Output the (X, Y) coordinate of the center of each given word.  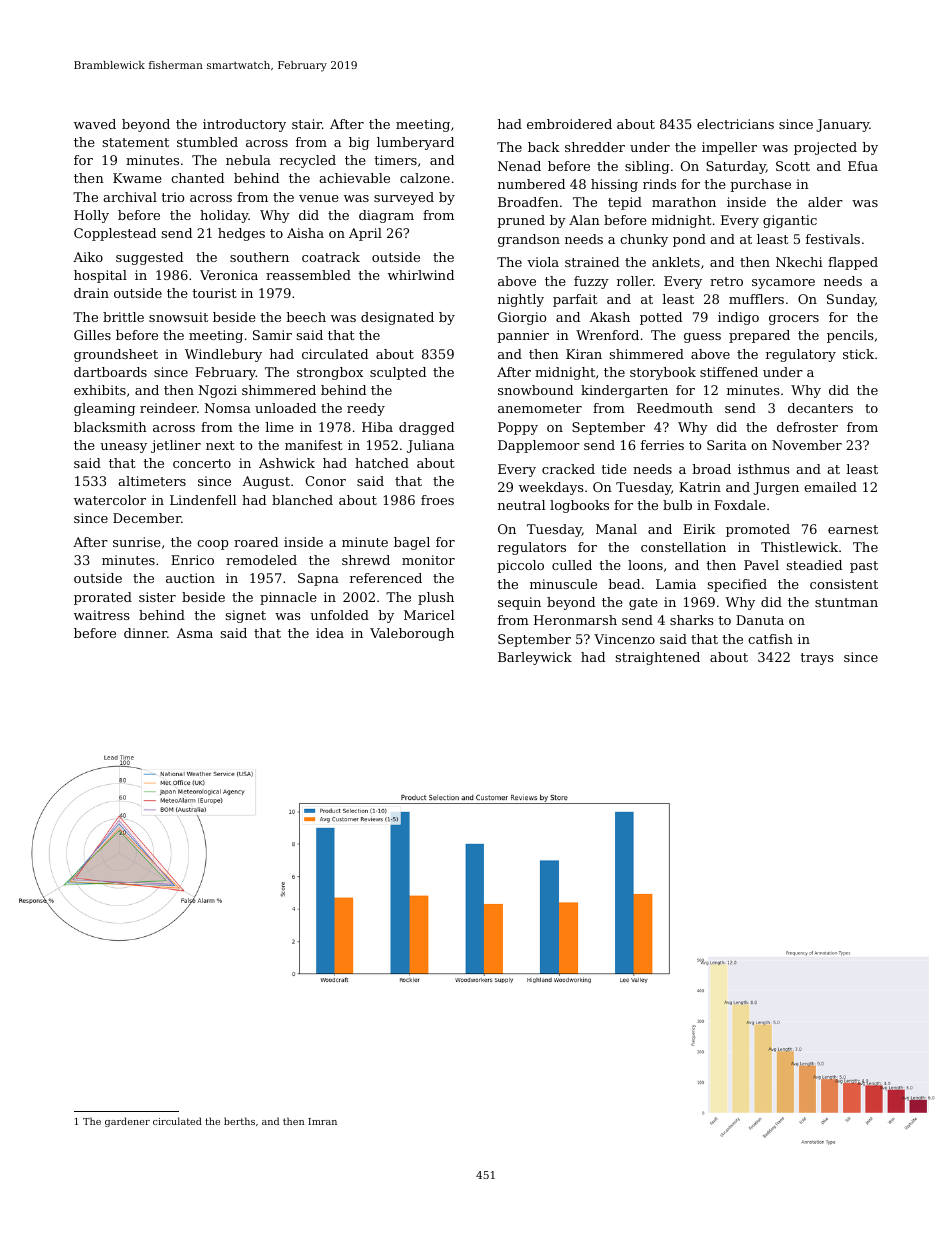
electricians (735, 124)
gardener (127, 1122)
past (864, 567)
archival (130, 197)
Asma (195, 633)
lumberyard (415, 143)
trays (817, 659)
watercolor (110, 500)
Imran (322, 1121)
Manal (616, 529)
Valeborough (412, 634)
